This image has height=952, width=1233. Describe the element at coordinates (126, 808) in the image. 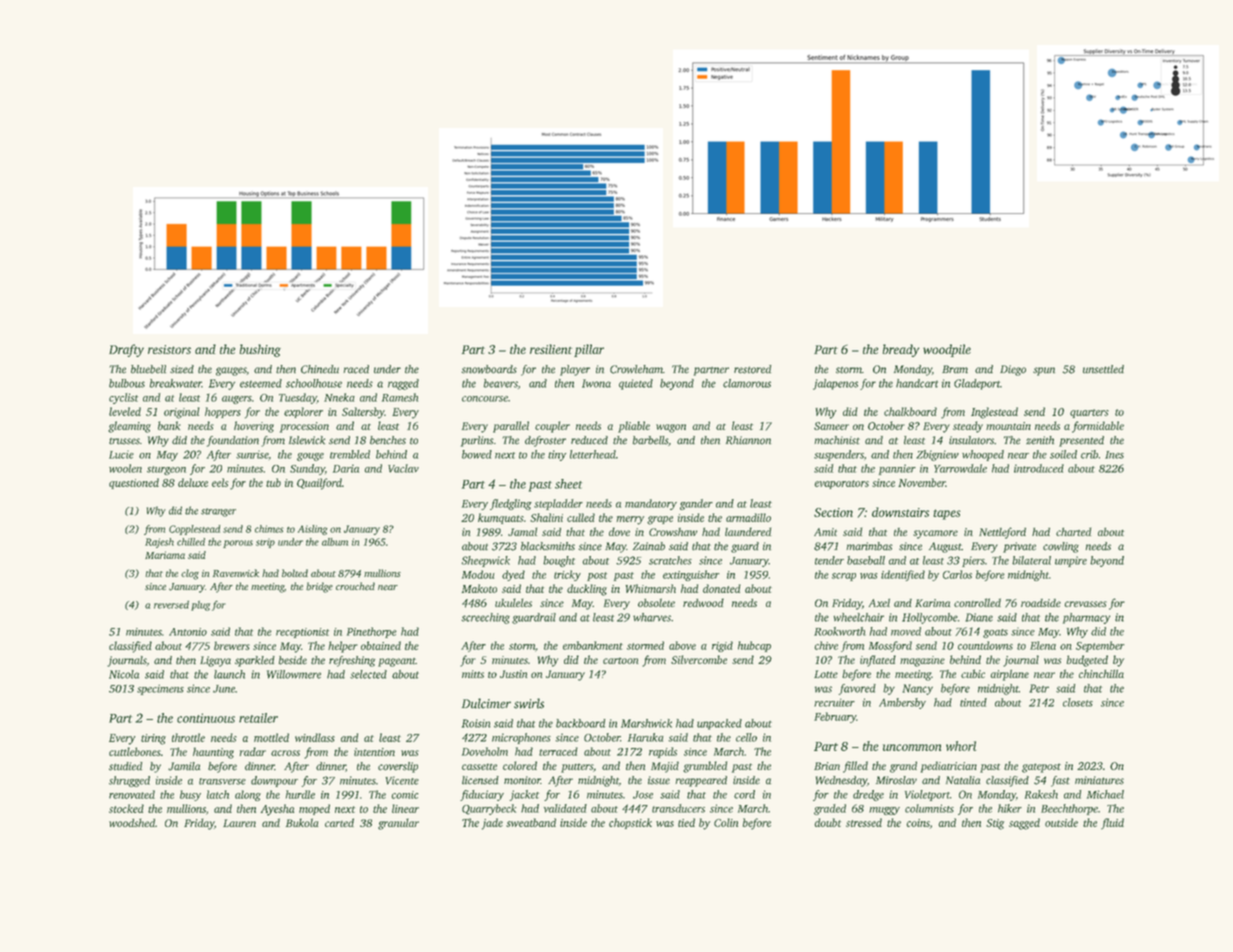

I see `stocked` at that location.
